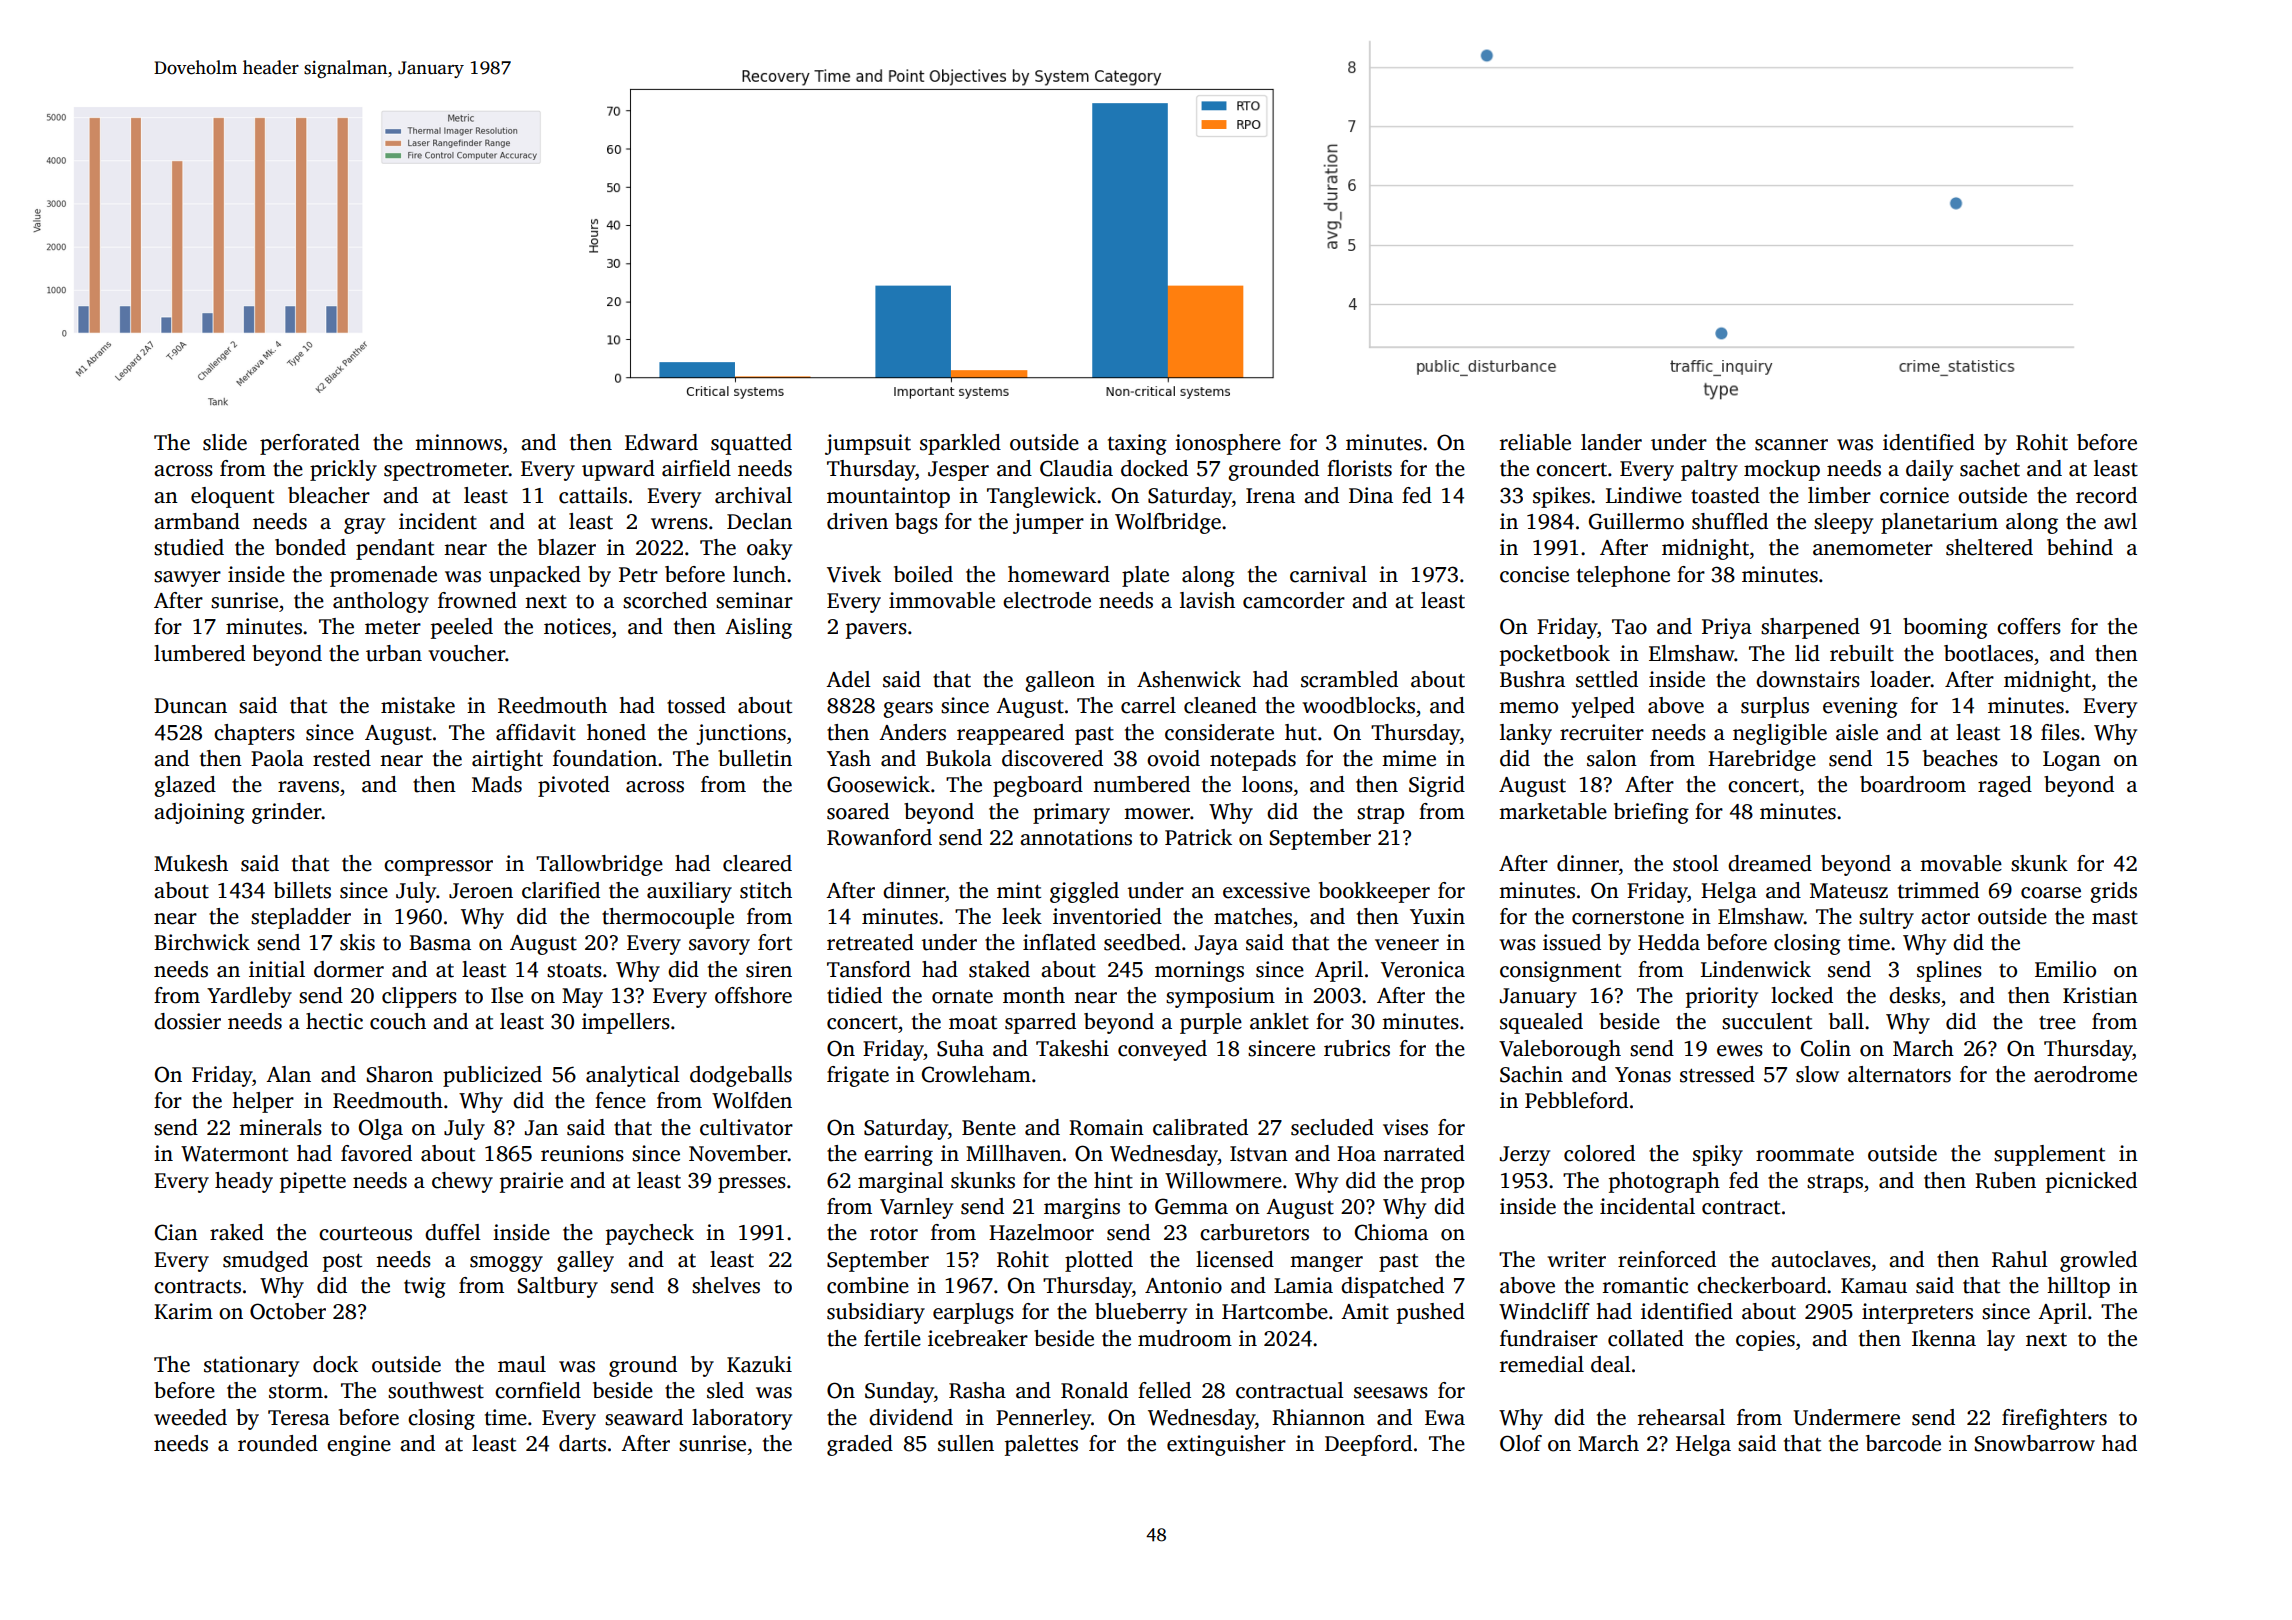 The width and height of the image is (2292, 1620). What do you see at coordinates (2115, 918) in the image?
I see `mast` at bounding box center [2115, 918].
